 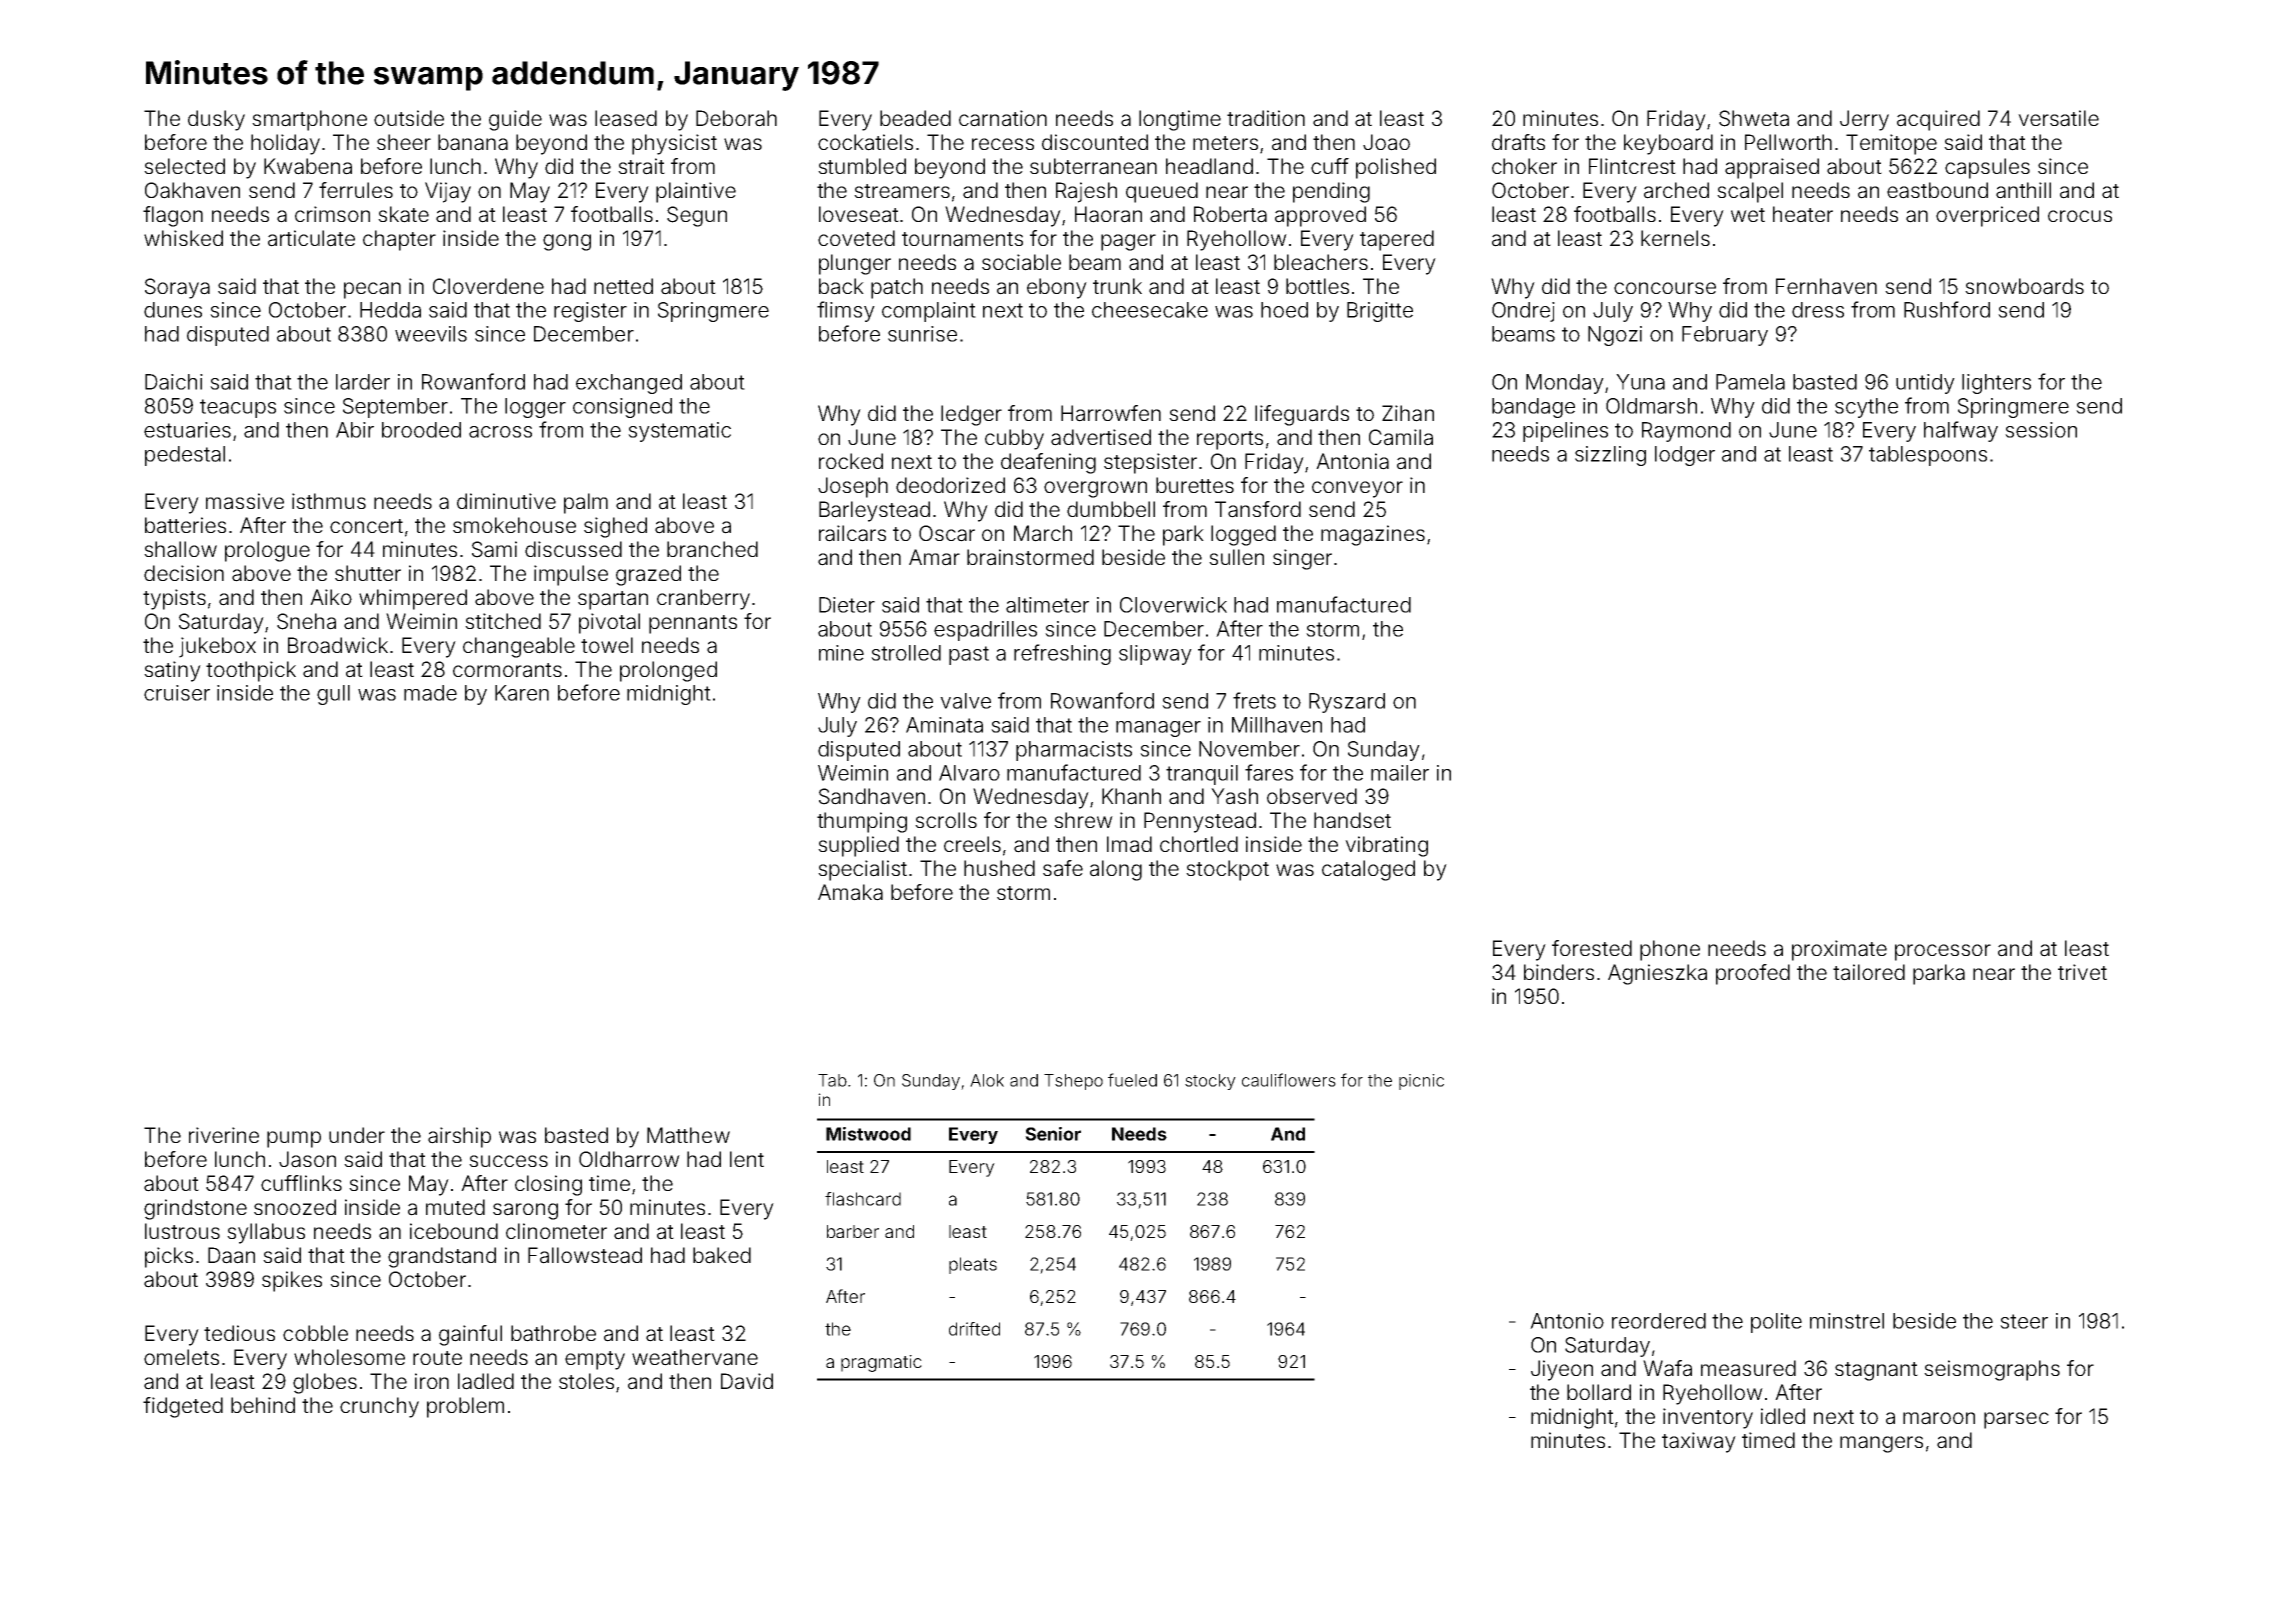 I want to click on carnation, so click(x=1003, y=118).
